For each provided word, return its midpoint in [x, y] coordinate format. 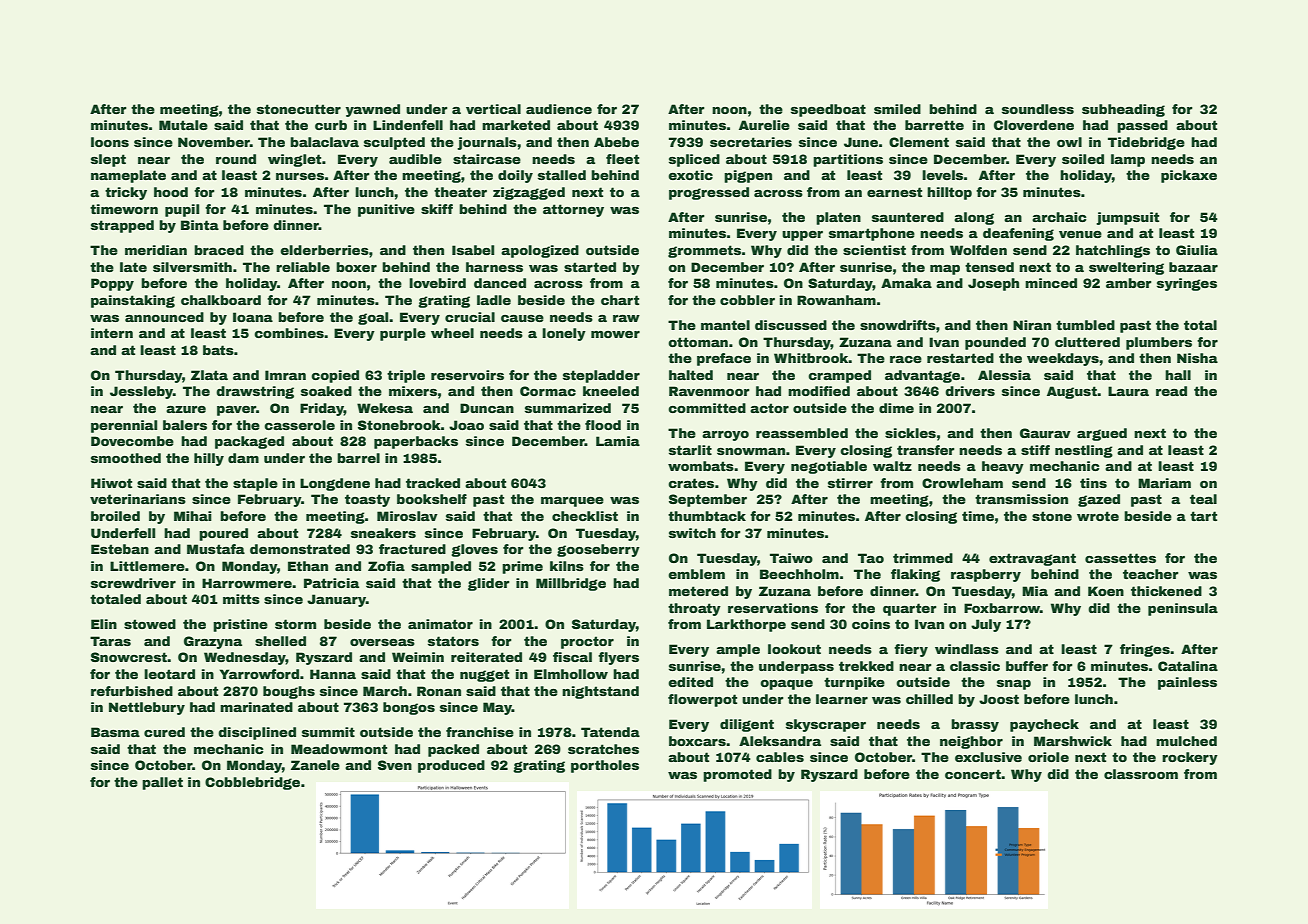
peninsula [1183, 609]
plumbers [1159, 343]
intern [112, 333]
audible [415, 159]
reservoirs [467, 375]
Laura [1128, 391]
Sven [395, 765]
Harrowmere [247, 583]
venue [1080, 234]
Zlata [209, 375]
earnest [894, 192]
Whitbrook [811, 358]
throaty [694, 609]
